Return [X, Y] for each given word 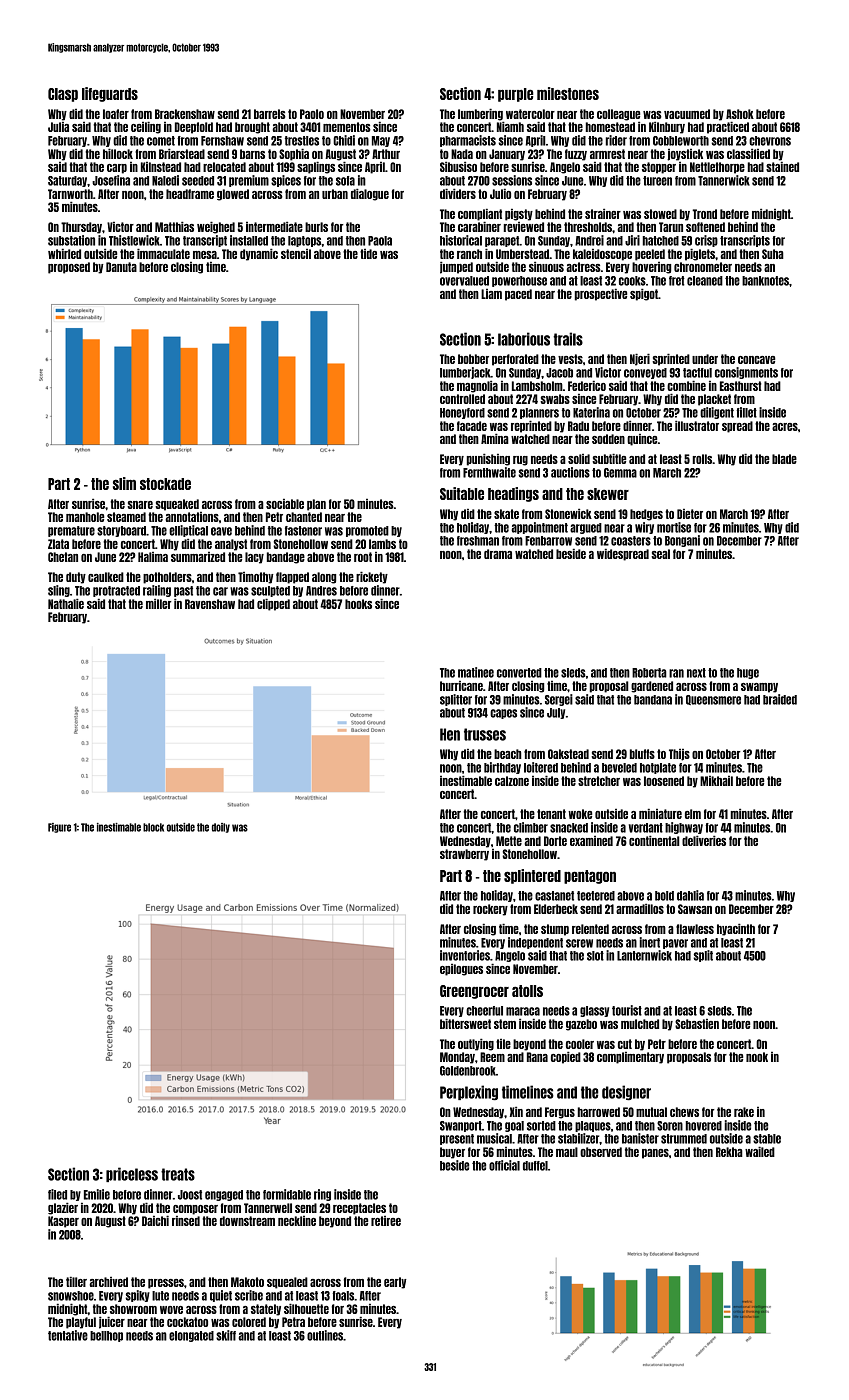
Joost [190, 1195]
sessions [512, 180]
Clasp [63, 95]
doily [221, 828]
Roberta [649, 673]
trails [568, 339]
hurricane [461, 685]
